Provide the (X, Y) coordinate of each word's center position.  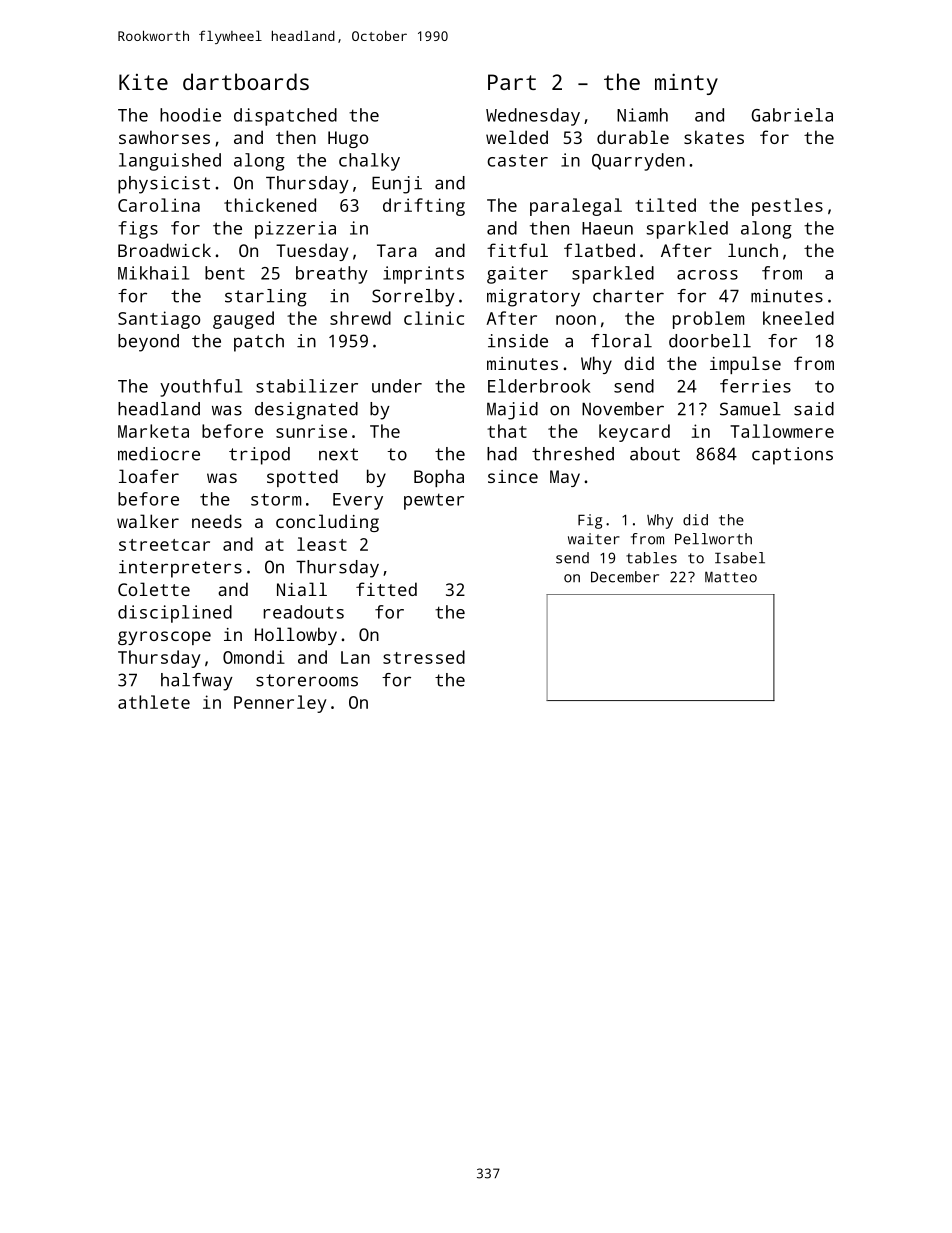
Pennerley (280, 704)
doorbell (710, 341)
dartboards (246, 81)
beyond (148, 343)
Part (512, 82)
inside (518, 341)
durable (633, 137)
